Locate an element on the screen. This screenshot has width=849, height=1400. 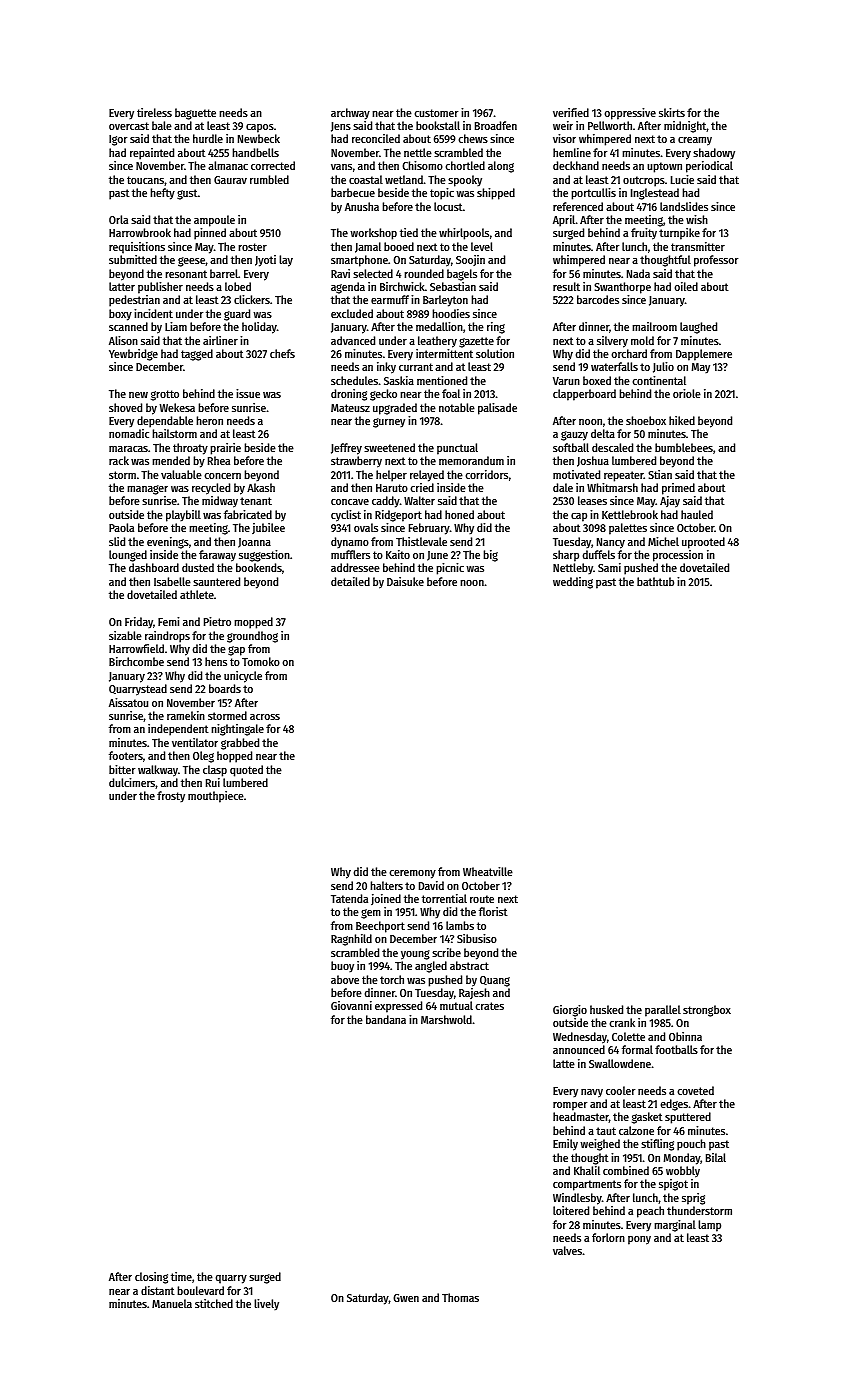
Michel is located at coordinates (663, 541).
